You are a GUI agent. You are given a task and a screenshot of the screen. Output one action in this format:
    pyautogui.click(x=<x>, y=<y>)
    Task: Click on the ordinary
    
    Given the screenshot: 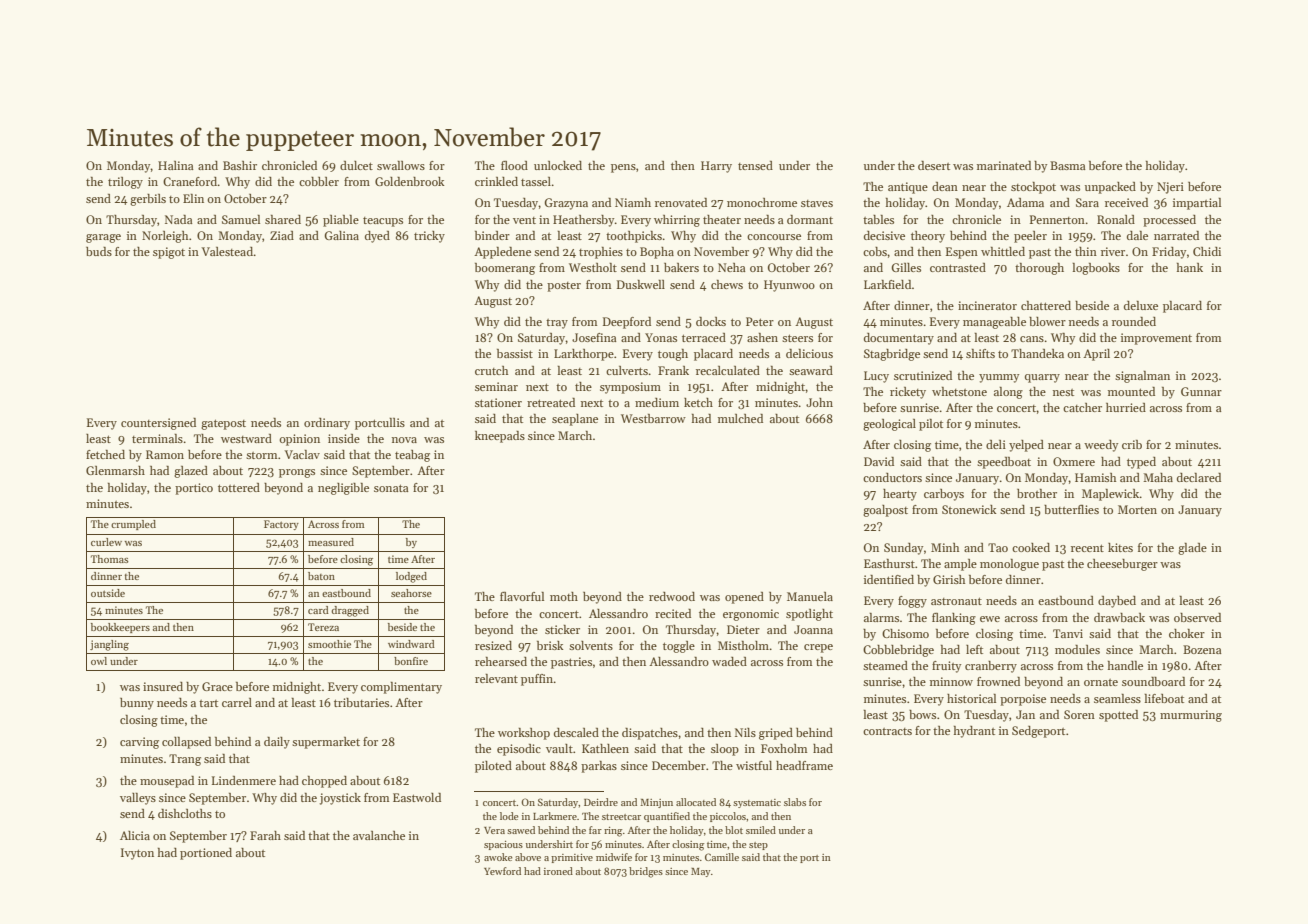 What is the action you would take?
    pyautogui.click(x=327, y=424)
